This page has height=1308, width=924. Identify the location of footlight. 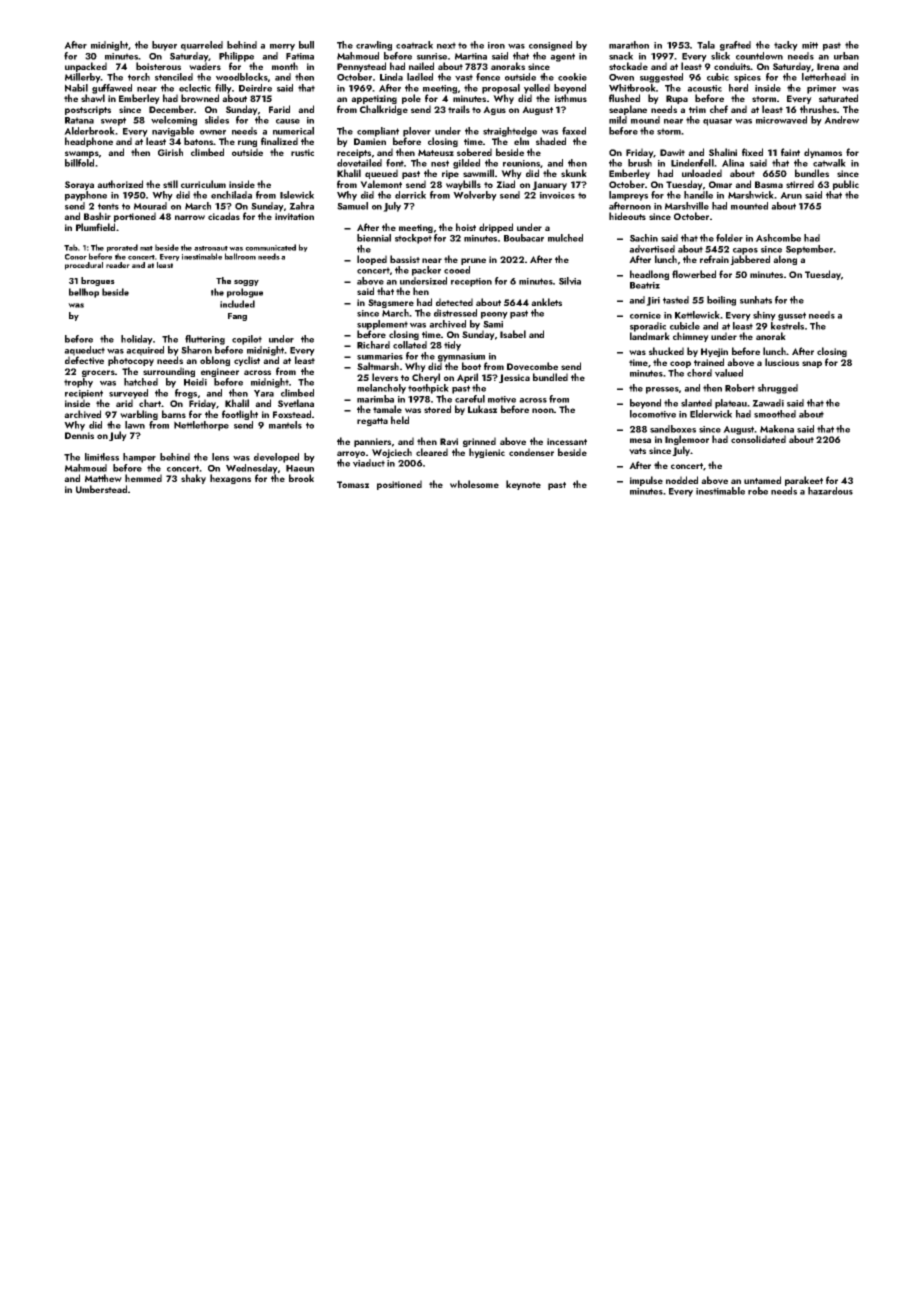
(240, 415).
